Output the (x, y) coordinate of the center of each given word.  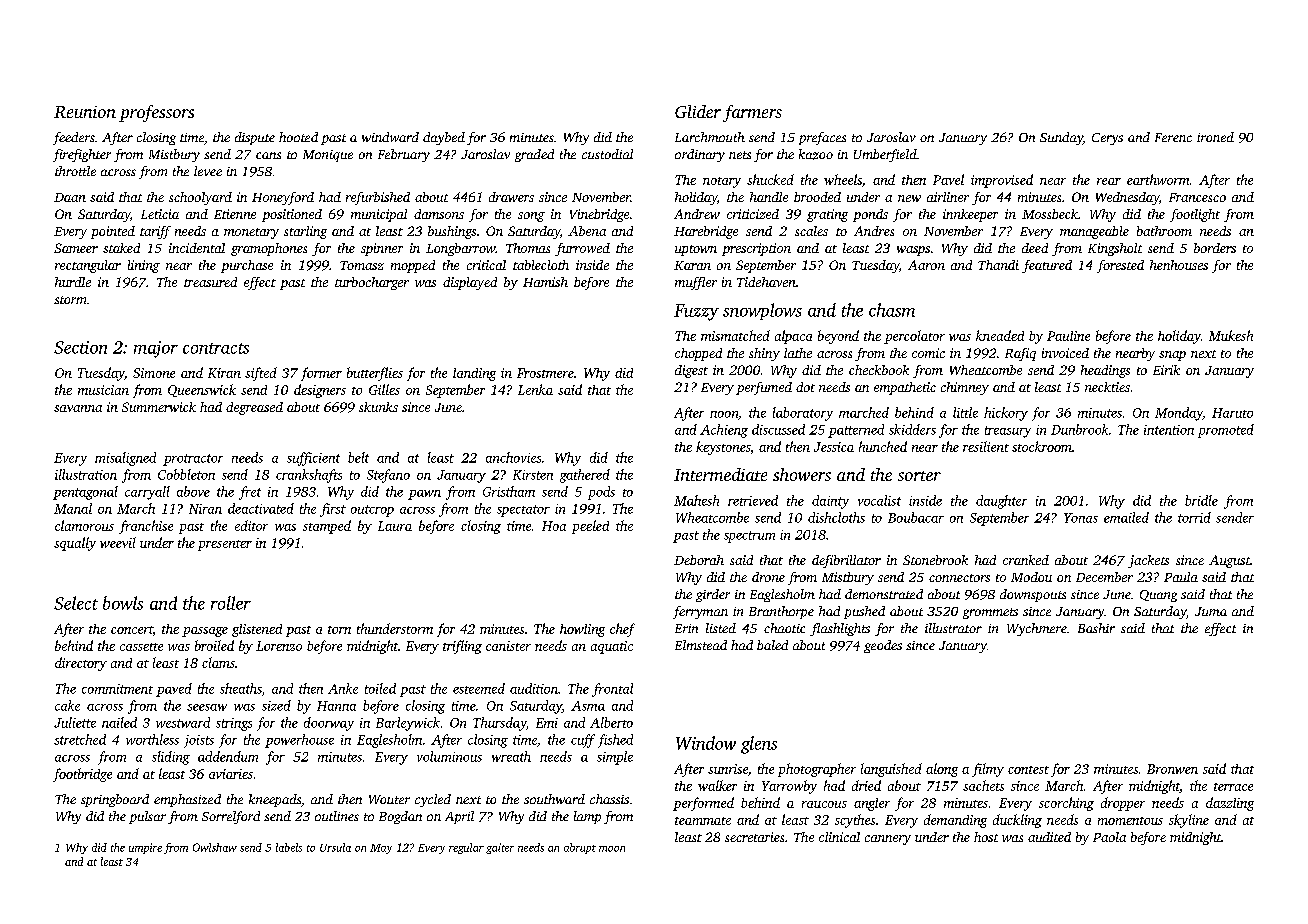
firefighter (82, 155)
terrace (1233, 787)
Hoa (554, 526)
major (156, 349)
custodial (607, 154)
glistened (257, 630)
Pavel (948, 179)
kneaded (1000, 335)
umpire (145, 848)
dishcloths (836, 517)
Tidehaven (766, 282)
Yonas (1081, 518)
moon (612, 849)
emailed (1126, 517)
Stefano (388, 476)
